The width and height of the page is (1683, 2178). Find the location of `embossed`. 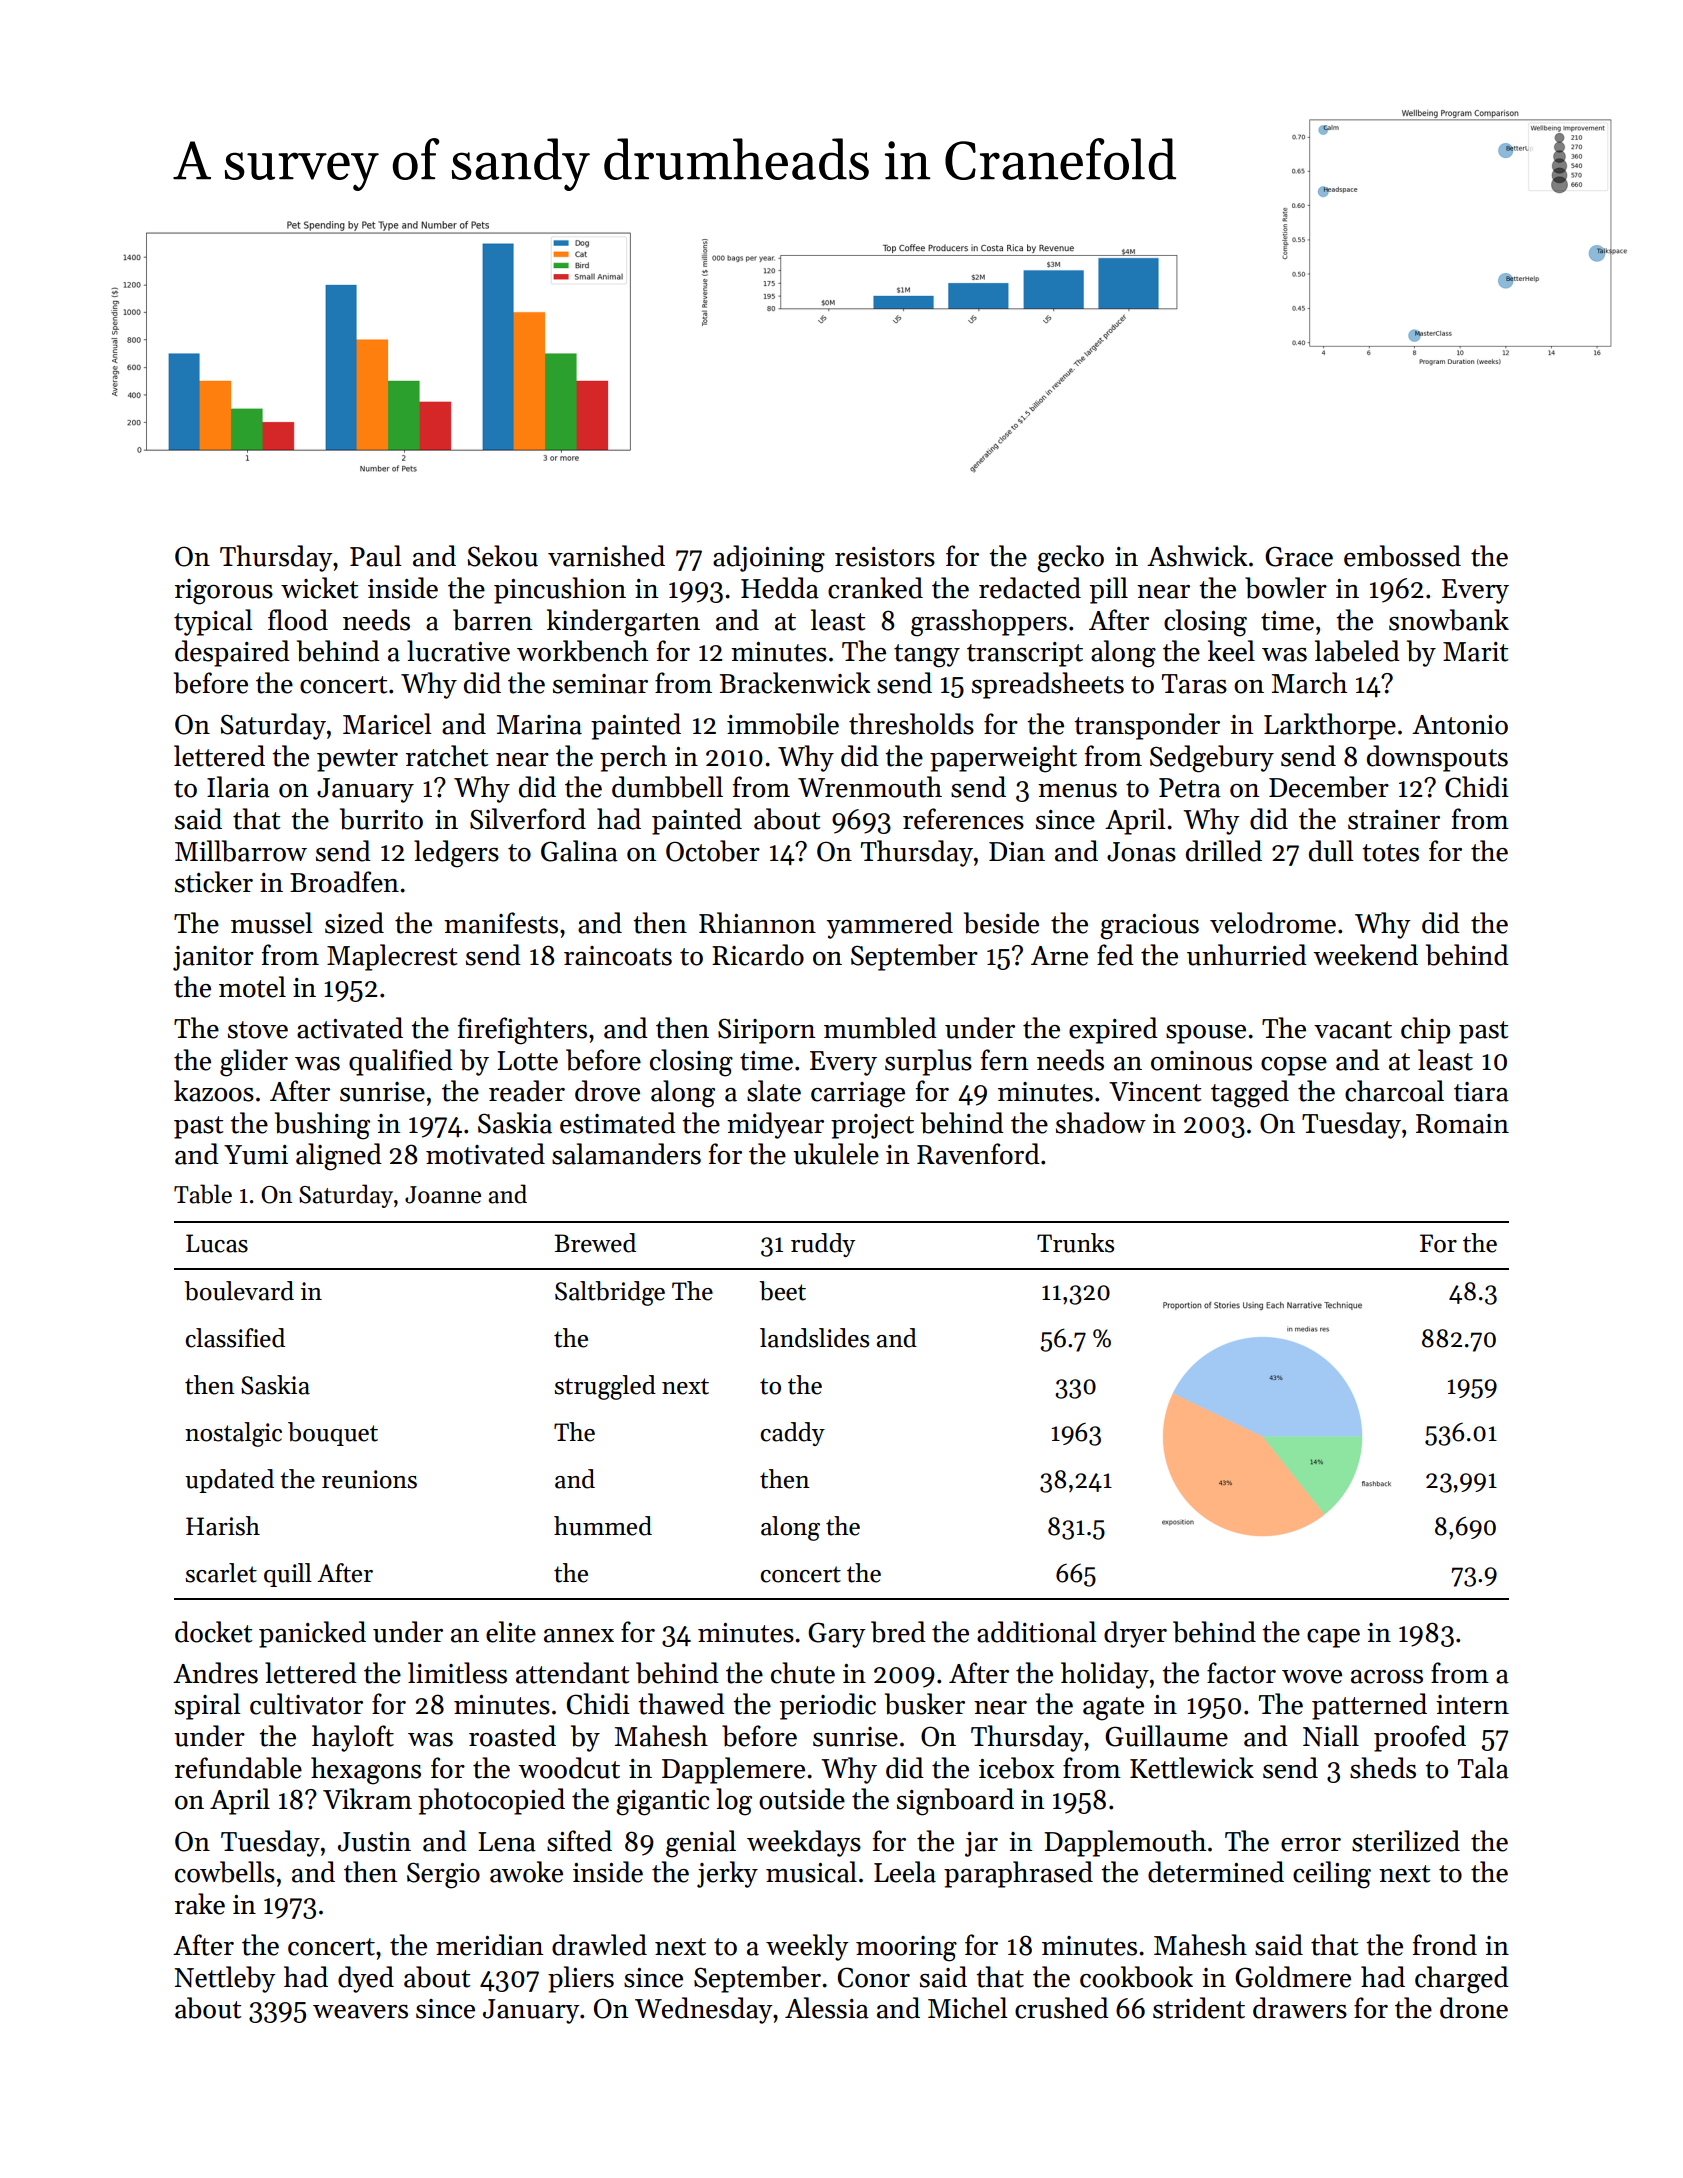

embossed is located at coordinates (1402, 556).
